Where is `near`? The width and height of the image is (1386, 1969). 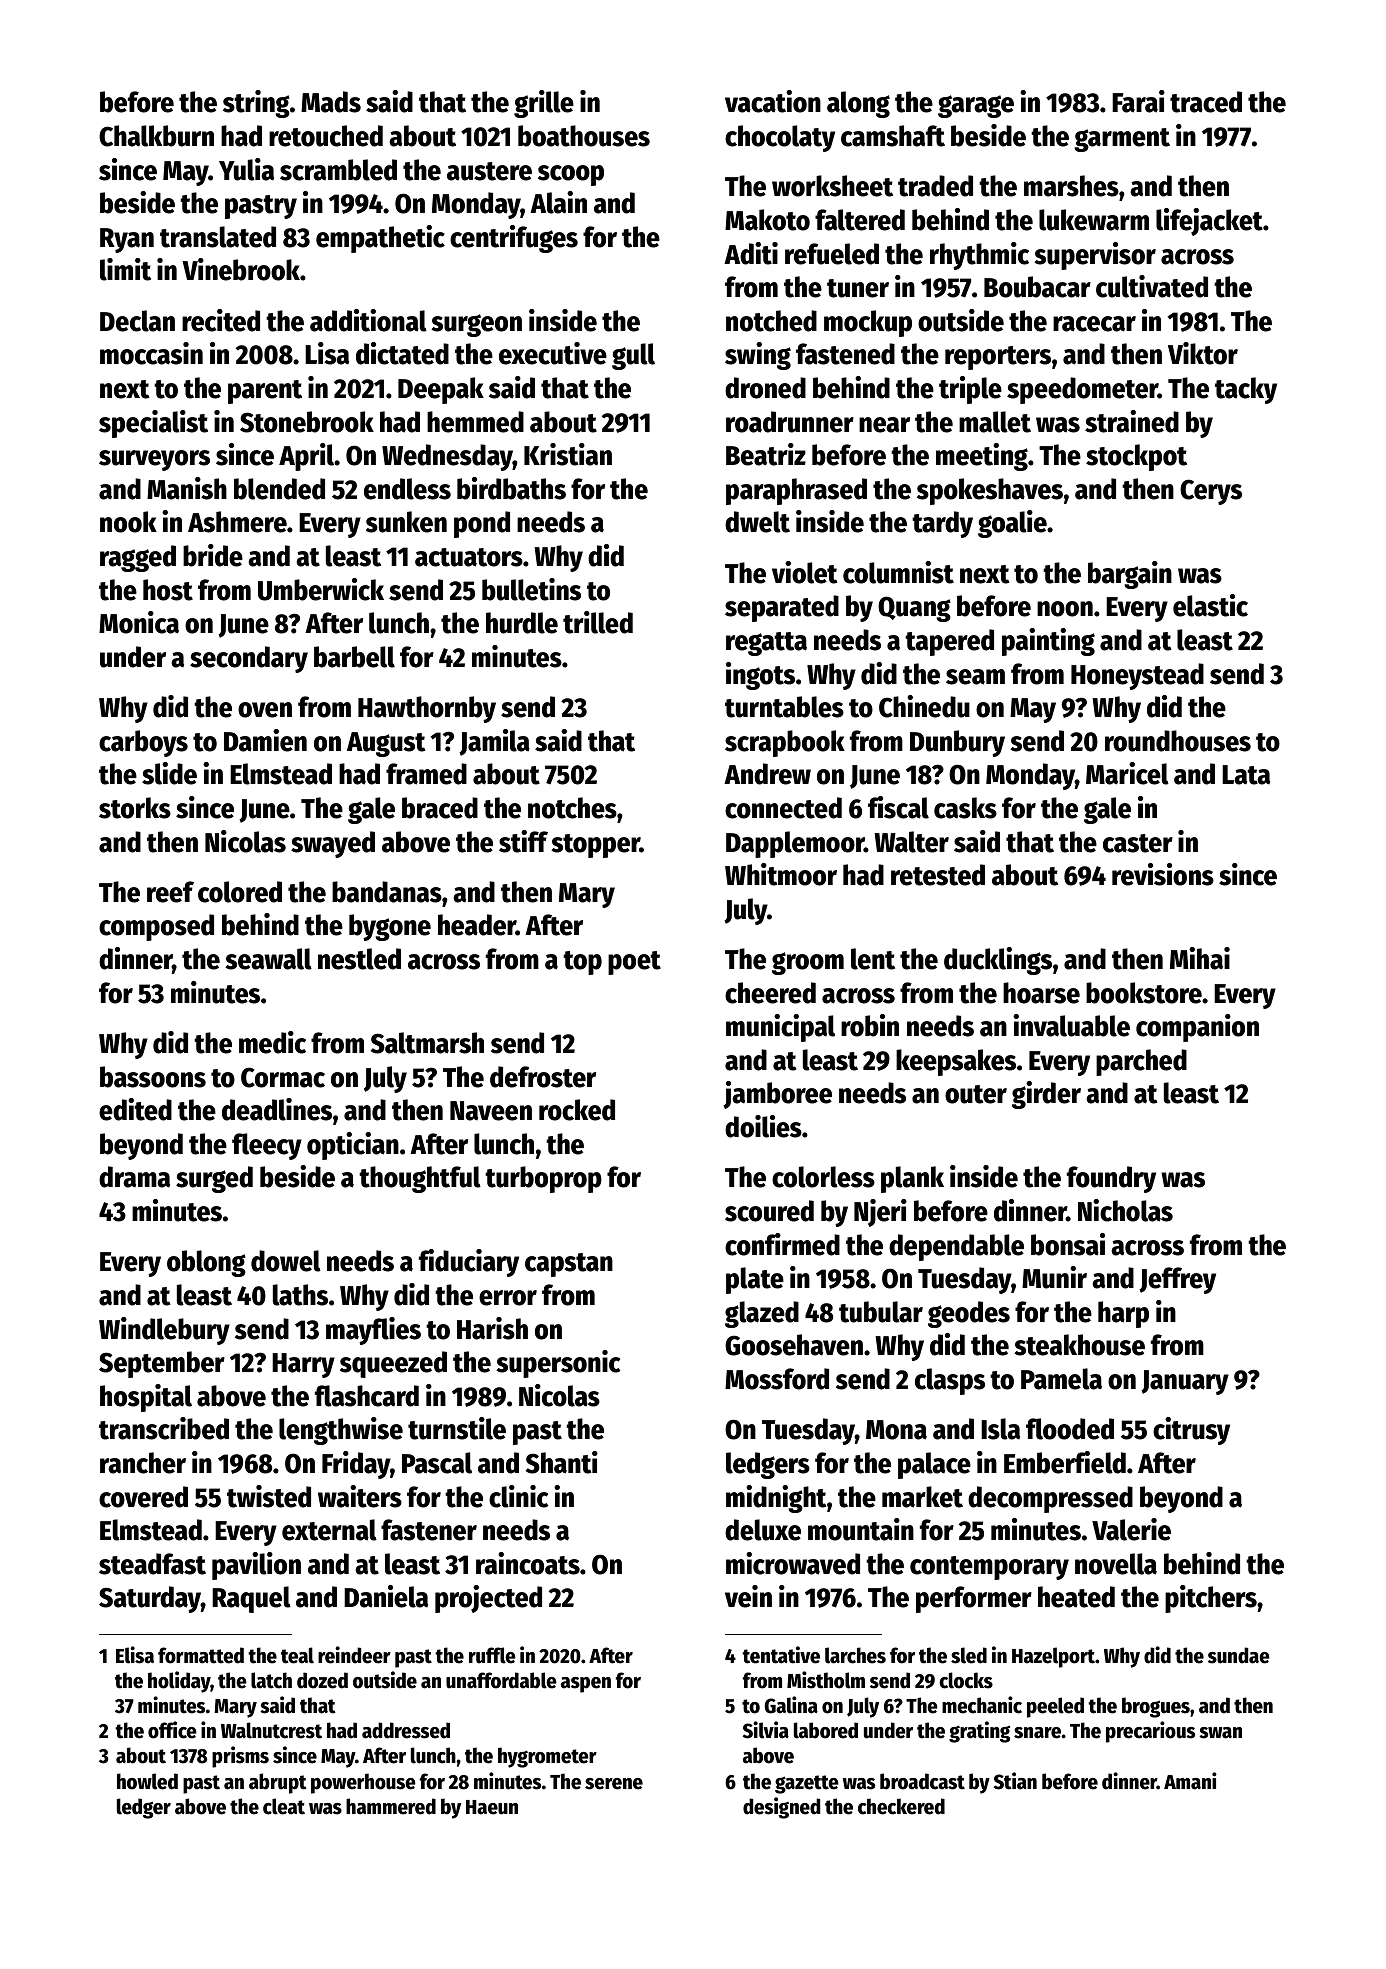
near is located at coordinates (884, 425).
